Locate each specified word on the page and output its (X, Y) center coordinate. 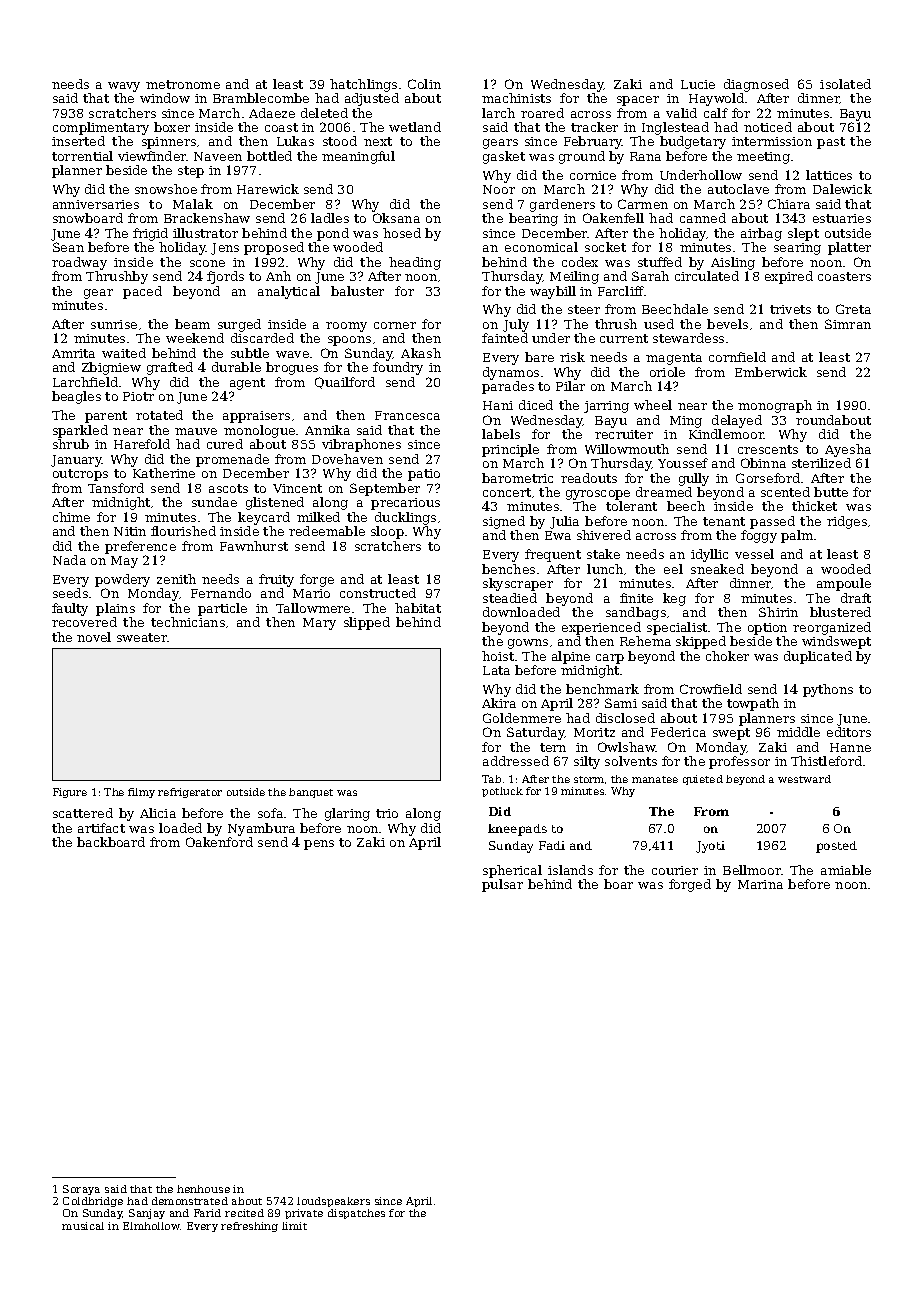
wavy (124, 87)
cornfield (737, 357)
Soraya (81, 1190)
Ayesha (848, 450)
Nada (69, 560)
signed (504, 522)
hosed (402, 233)
